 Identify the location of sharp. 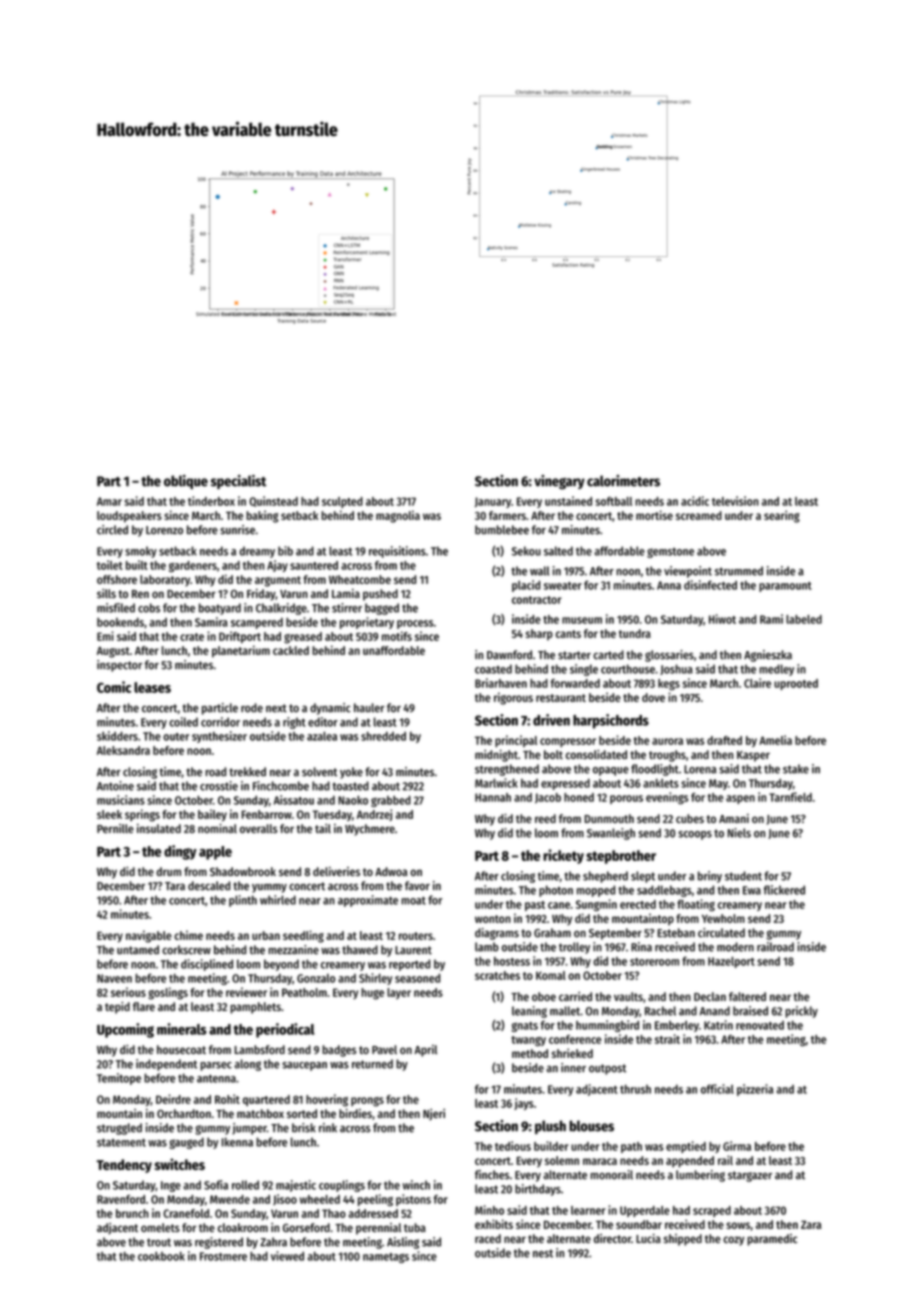
(539, 635).
